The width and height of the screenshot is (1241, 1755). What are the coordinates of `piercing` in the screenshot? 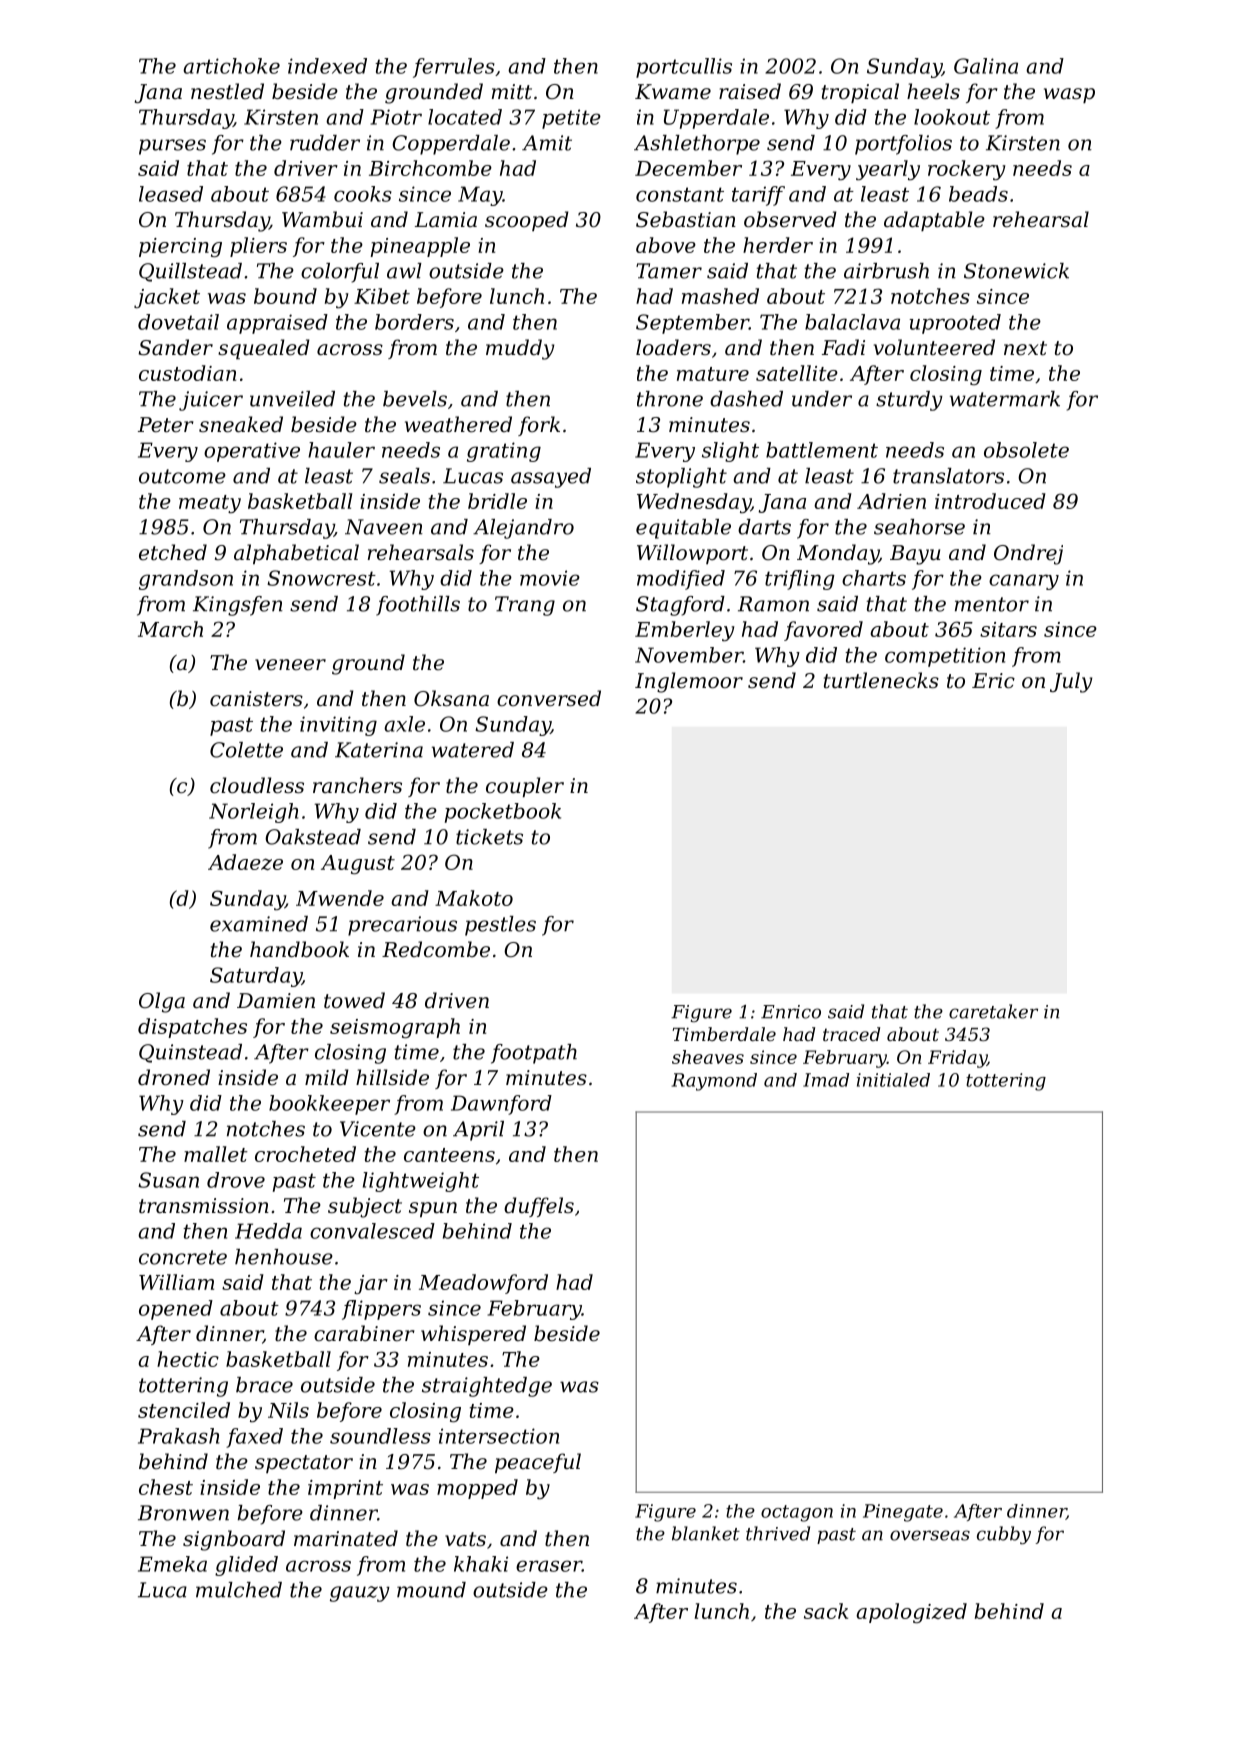 It's located at (180, 247).
